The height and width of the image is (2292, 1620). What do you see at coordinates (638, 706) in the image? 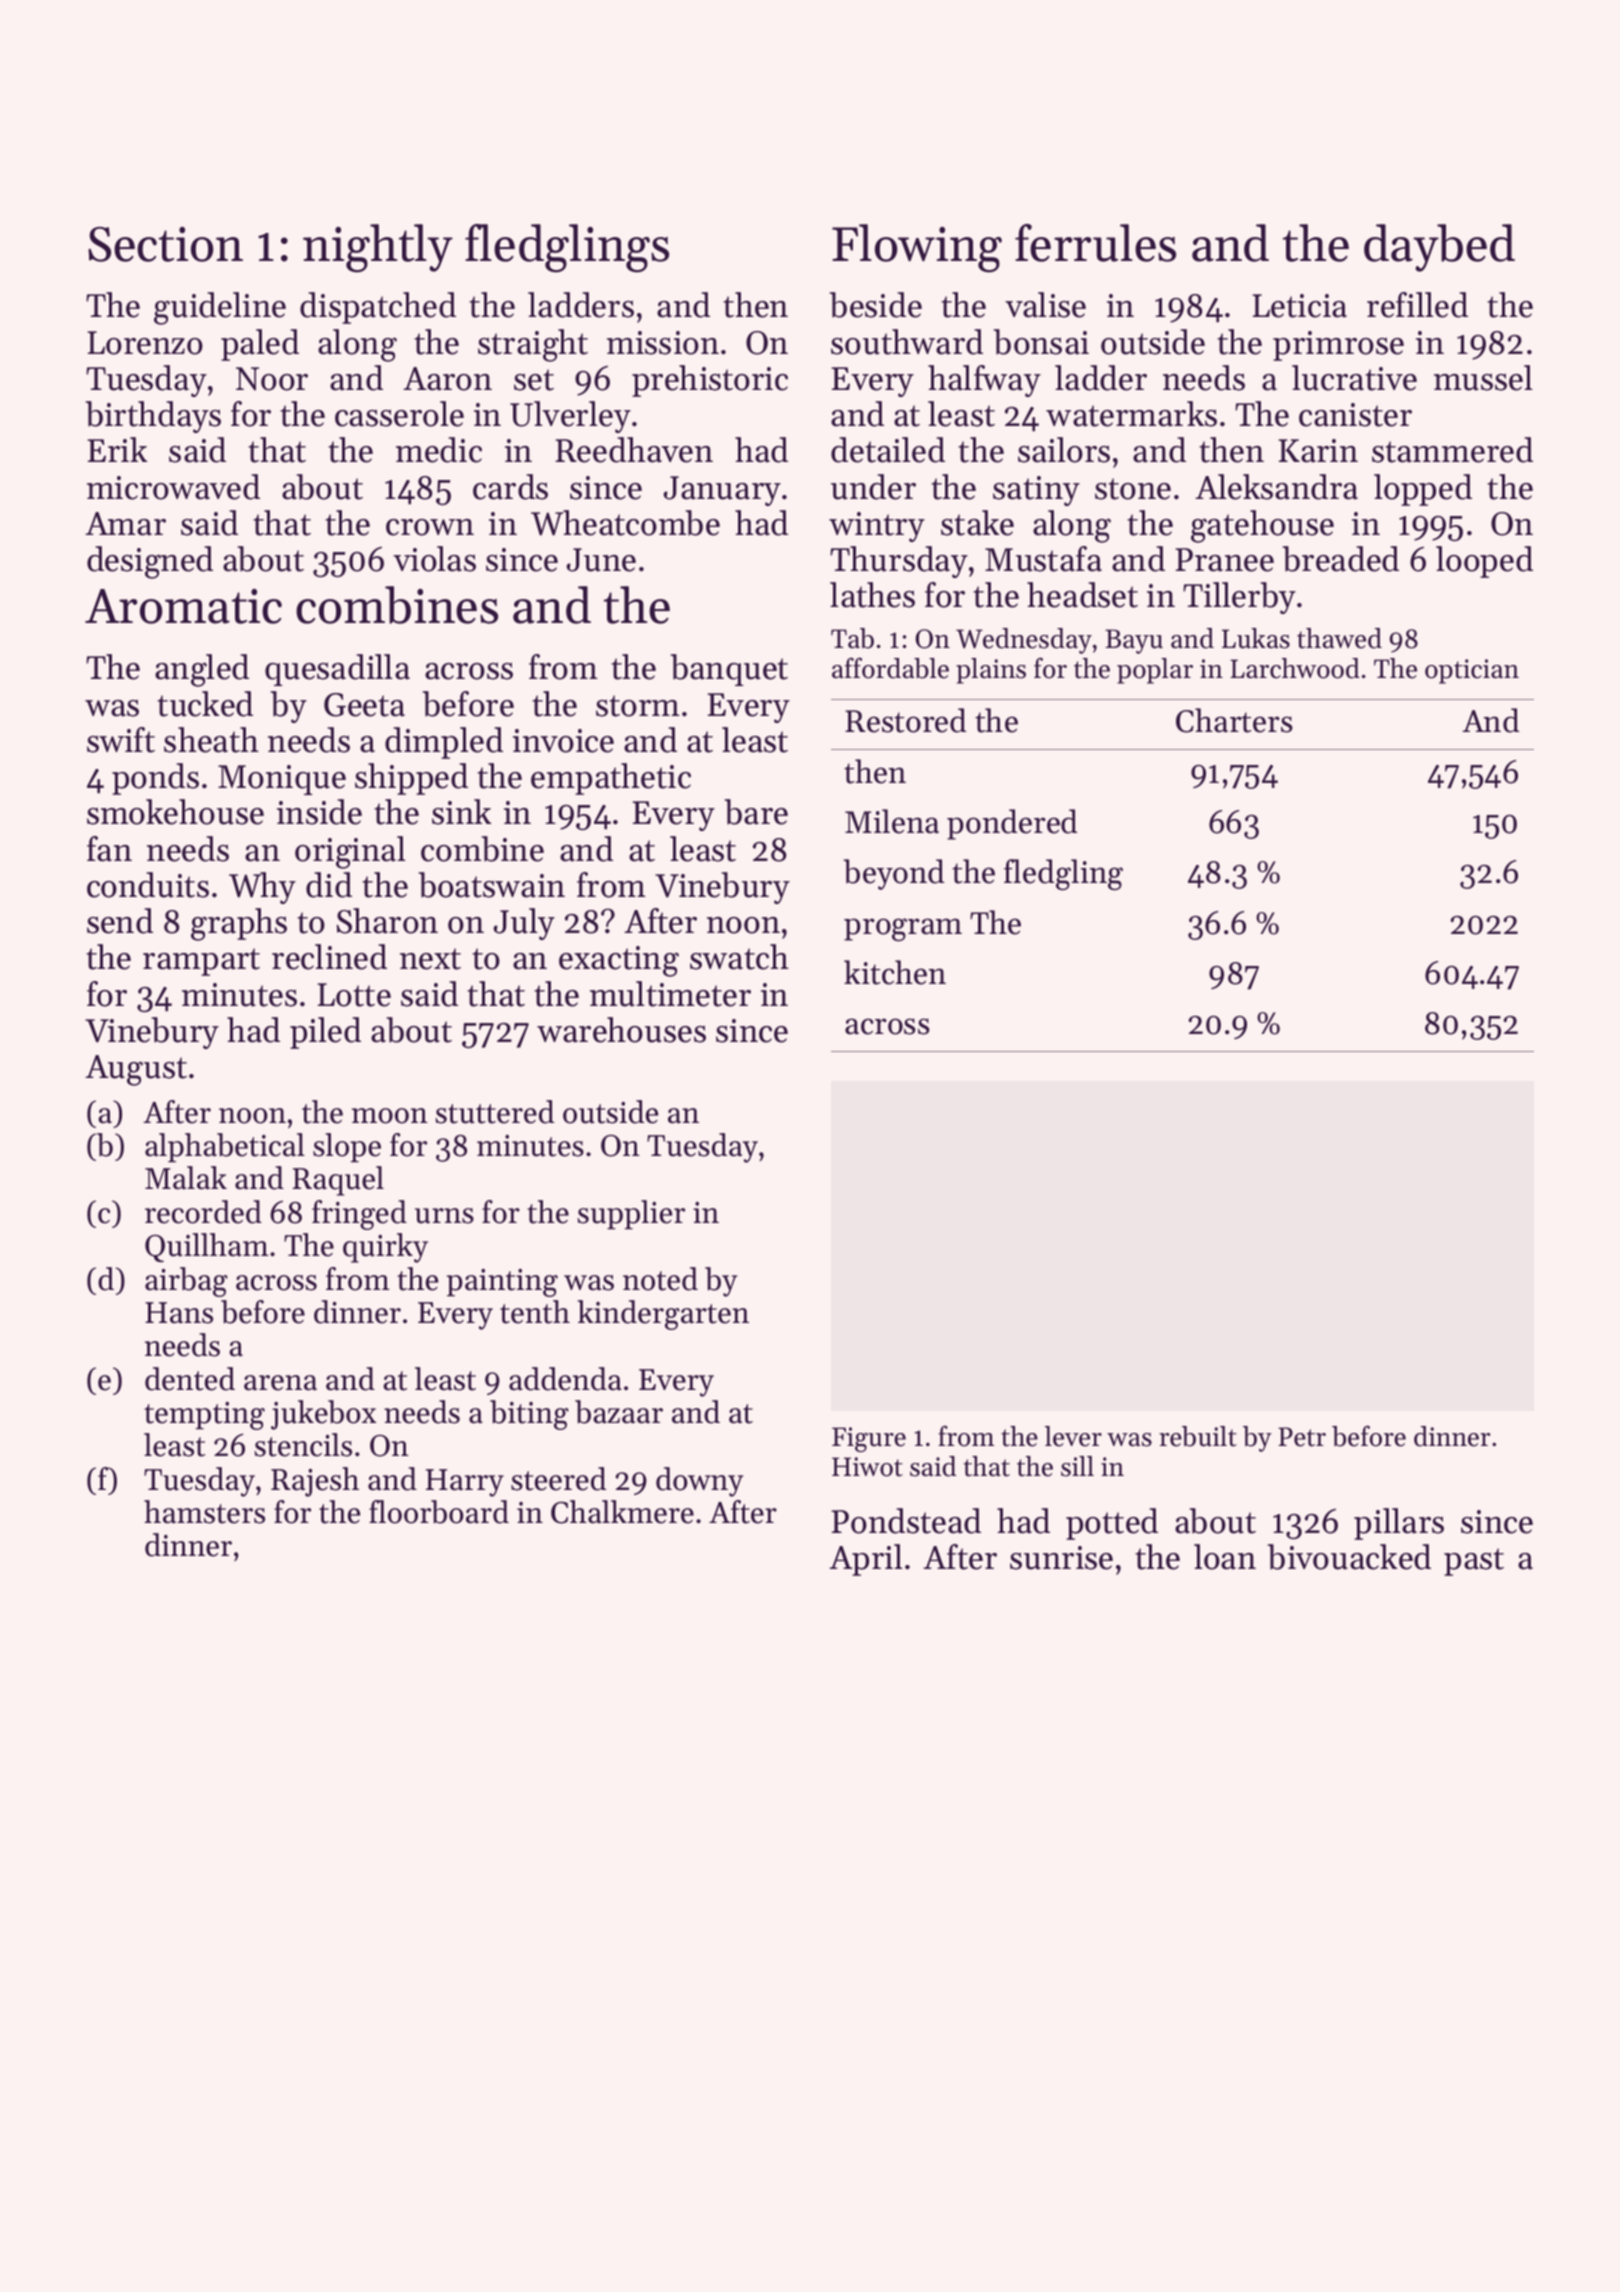
I see `storm` at bounding box center [638, 706].
